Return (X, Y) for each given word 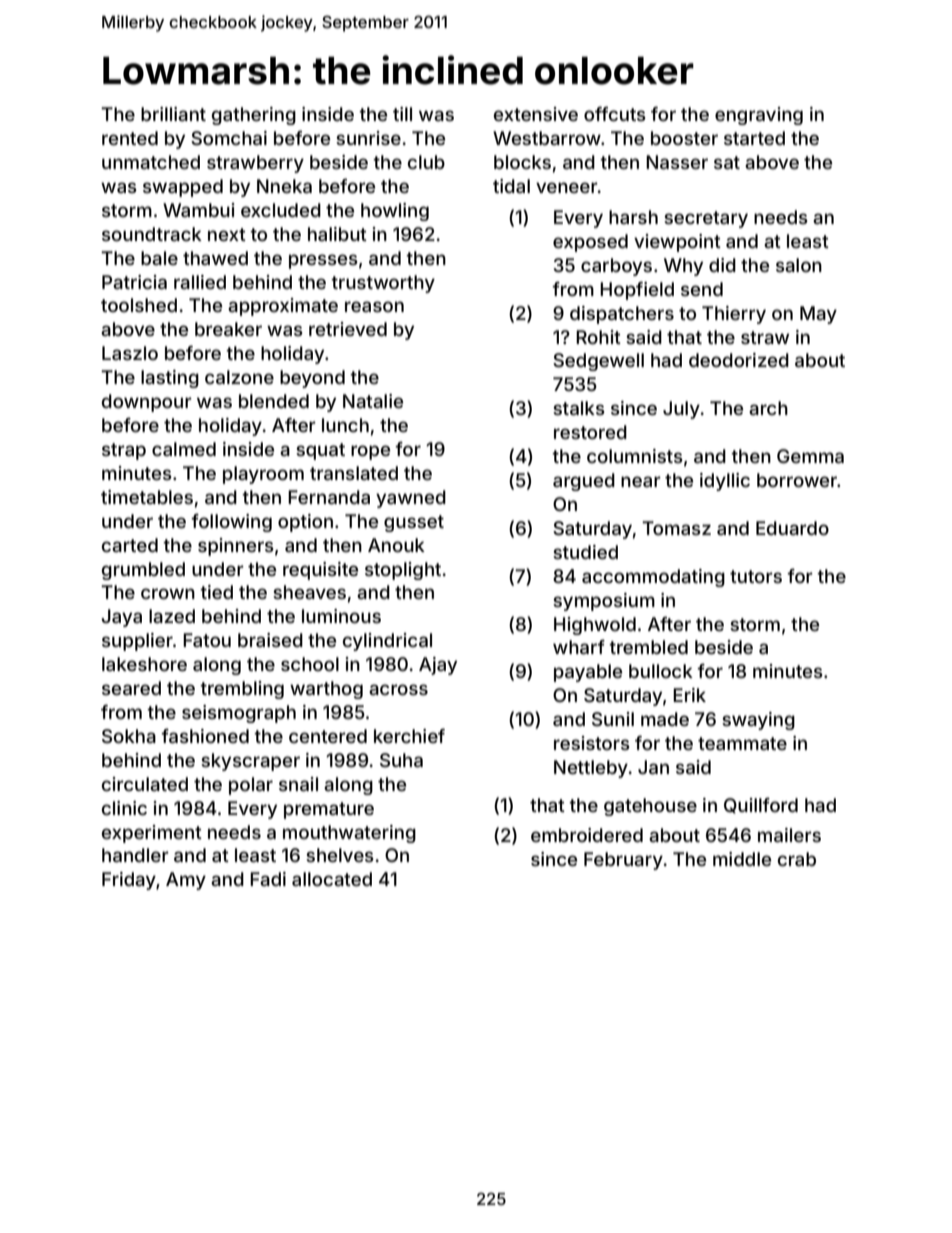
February (623, 861)
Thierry (734, 315)
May (818, 315)
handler (135, 855)
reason (374, 306)
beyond (312, 379)
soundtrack (152, 234)
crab (797, 859)
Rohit (598, 337)
